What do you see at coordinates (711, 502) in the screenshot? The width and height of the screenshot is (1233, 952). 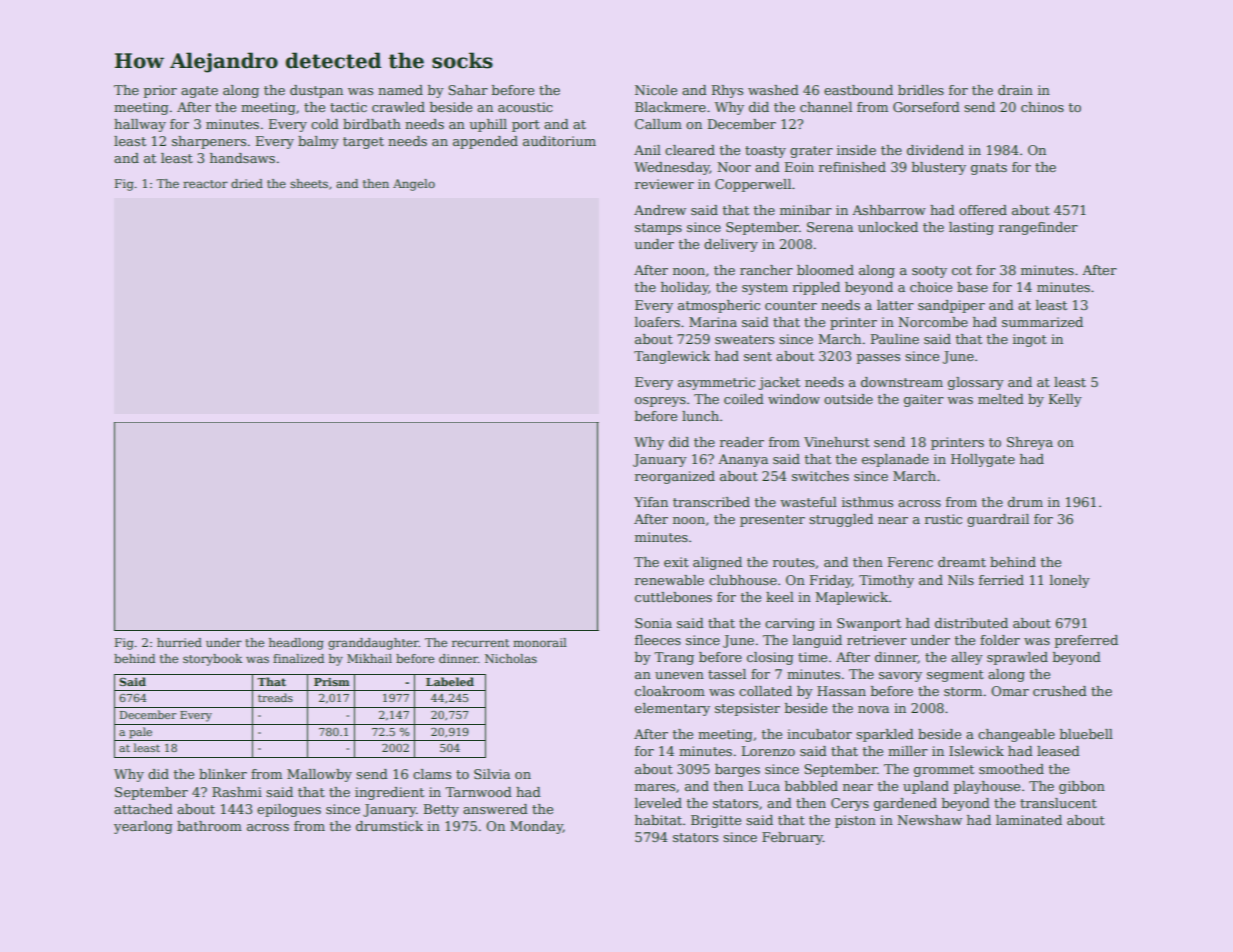 I see `transcribed` at bounding box center [711, 502].
